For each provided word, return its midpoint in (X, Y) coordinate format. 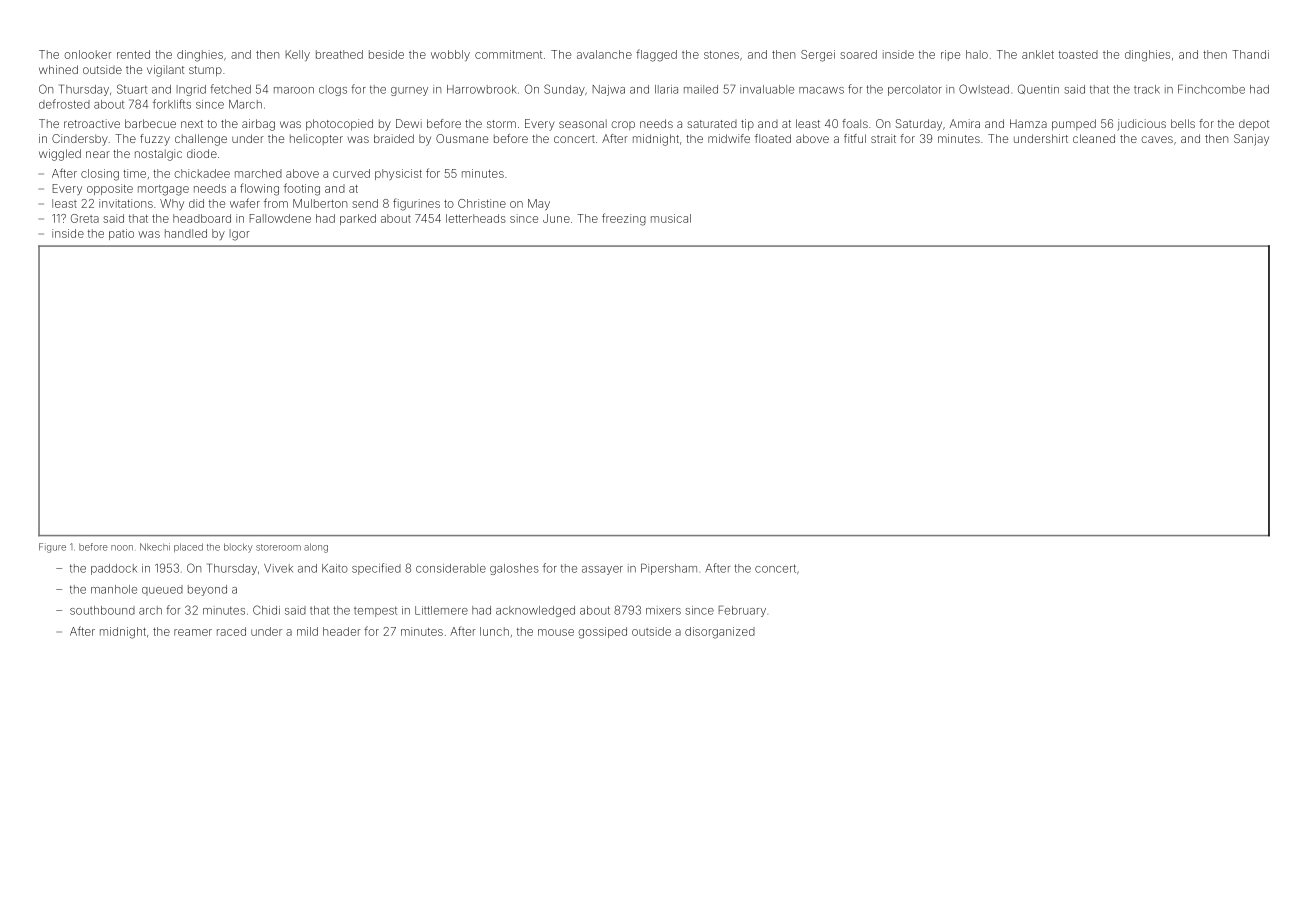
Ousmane (462, 138)
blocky (238, 548)
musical (671, 218)
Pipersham (669, 569)
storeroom (278, 547)
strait (883, 138)
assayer (602, 570)
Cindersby (80, 140)
